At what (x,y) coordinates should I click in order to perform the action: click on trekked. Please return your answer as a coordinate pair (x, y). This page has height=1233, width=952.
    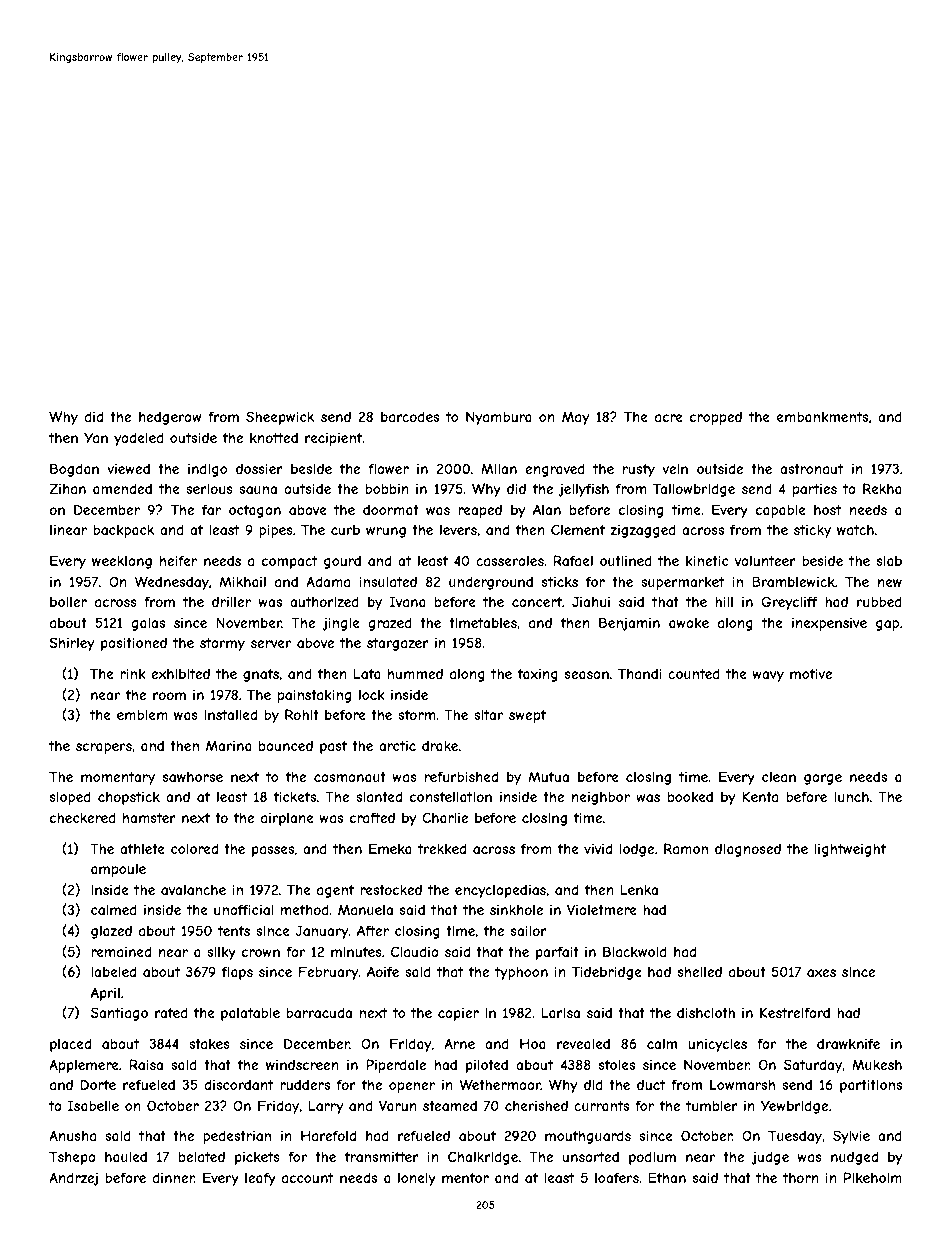
    Looking at the image, I should click on (442, 848).
